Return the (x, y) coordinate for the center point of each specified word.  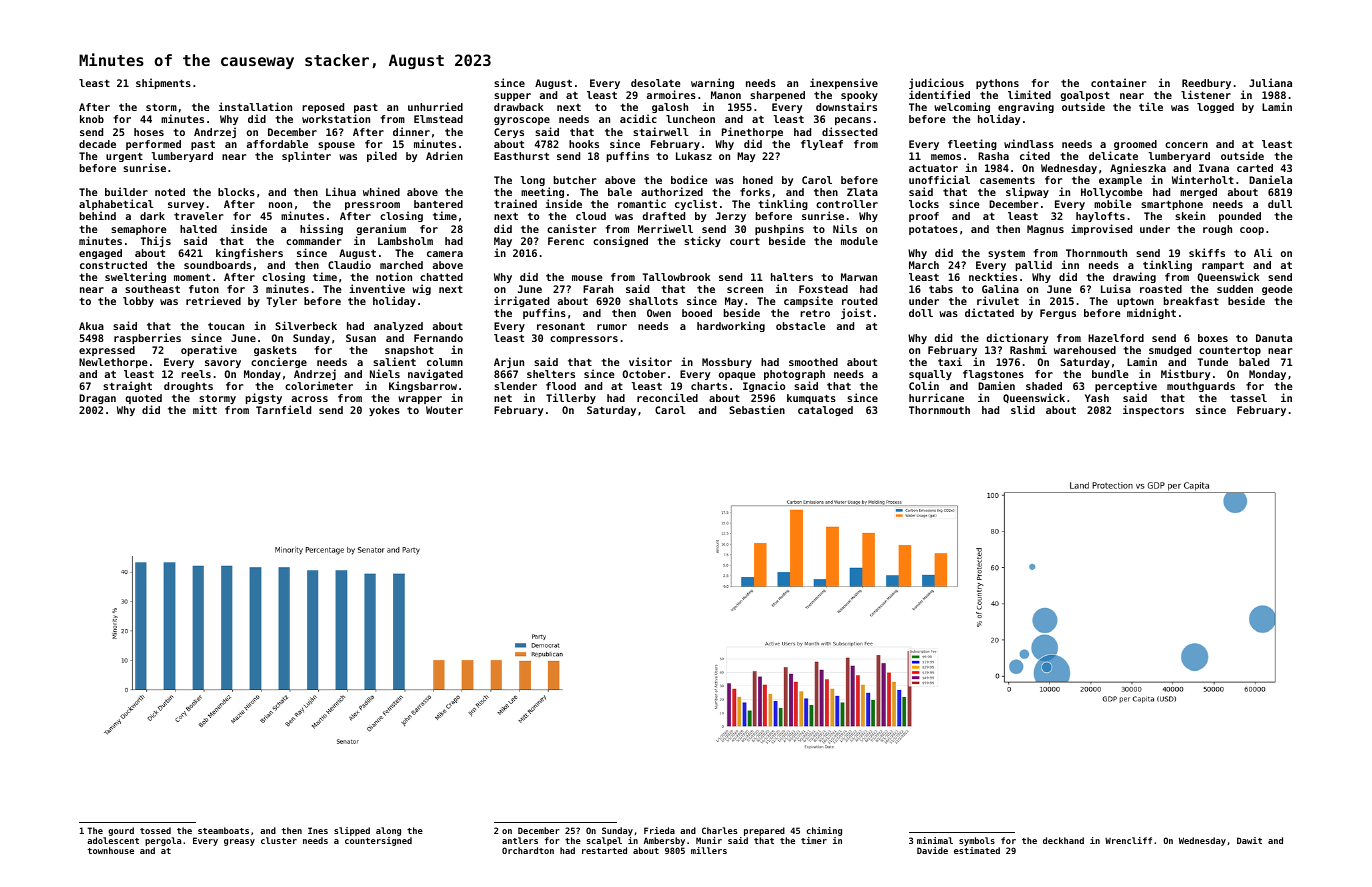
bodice (689, 179)
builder (126, 191)
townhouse (111, 850)
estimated (977, 850)
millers (709, 850)
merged (1198, 193)
